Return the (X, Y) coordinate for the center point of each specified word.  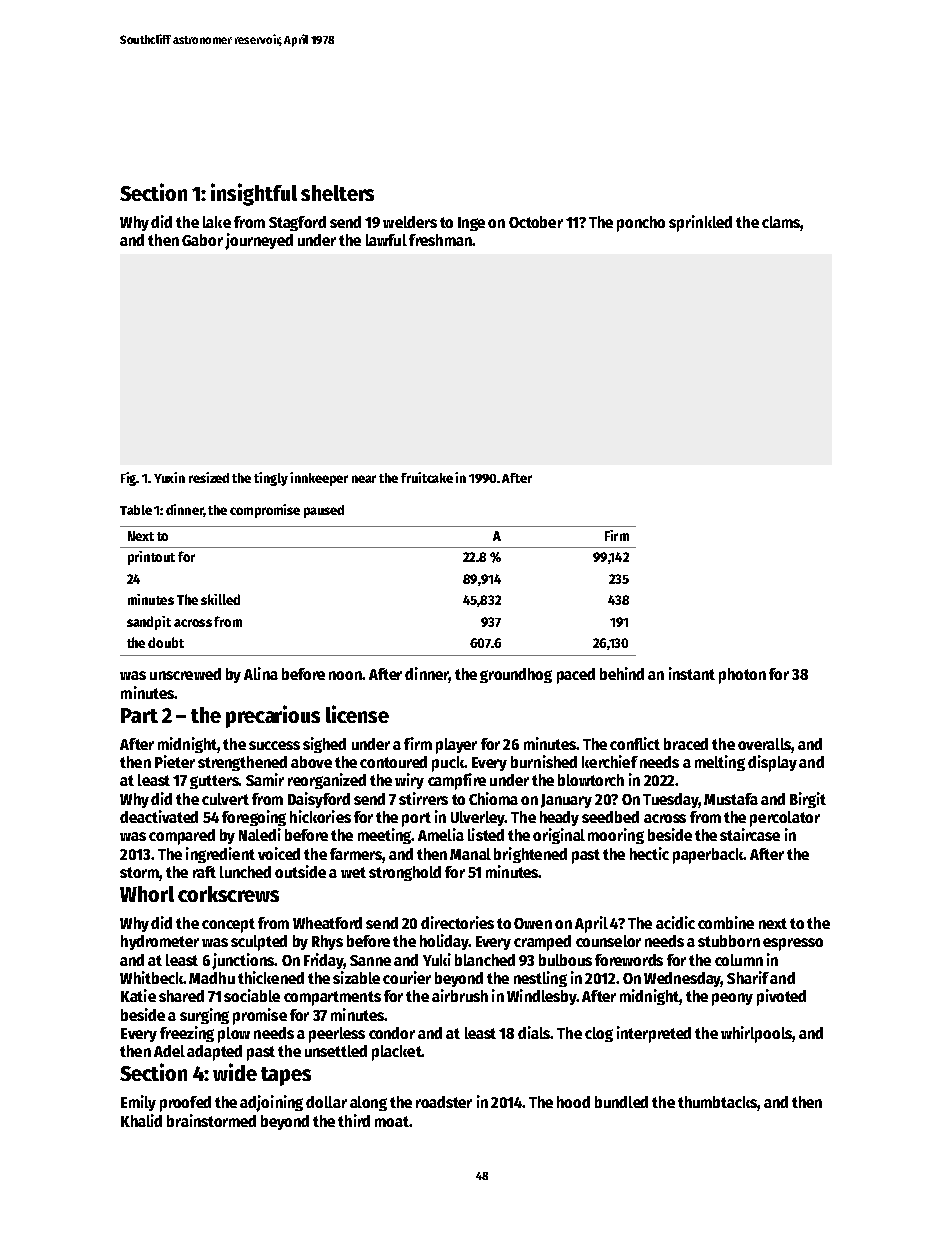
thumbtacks (717, 1102)
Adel (169, 1051)
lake (217, 222)
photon (742, 676)
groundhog (516, 675)
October (536, 222)
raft (204, 872)
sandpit (149, 623)
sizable (356, 977)
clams (781, 222)
